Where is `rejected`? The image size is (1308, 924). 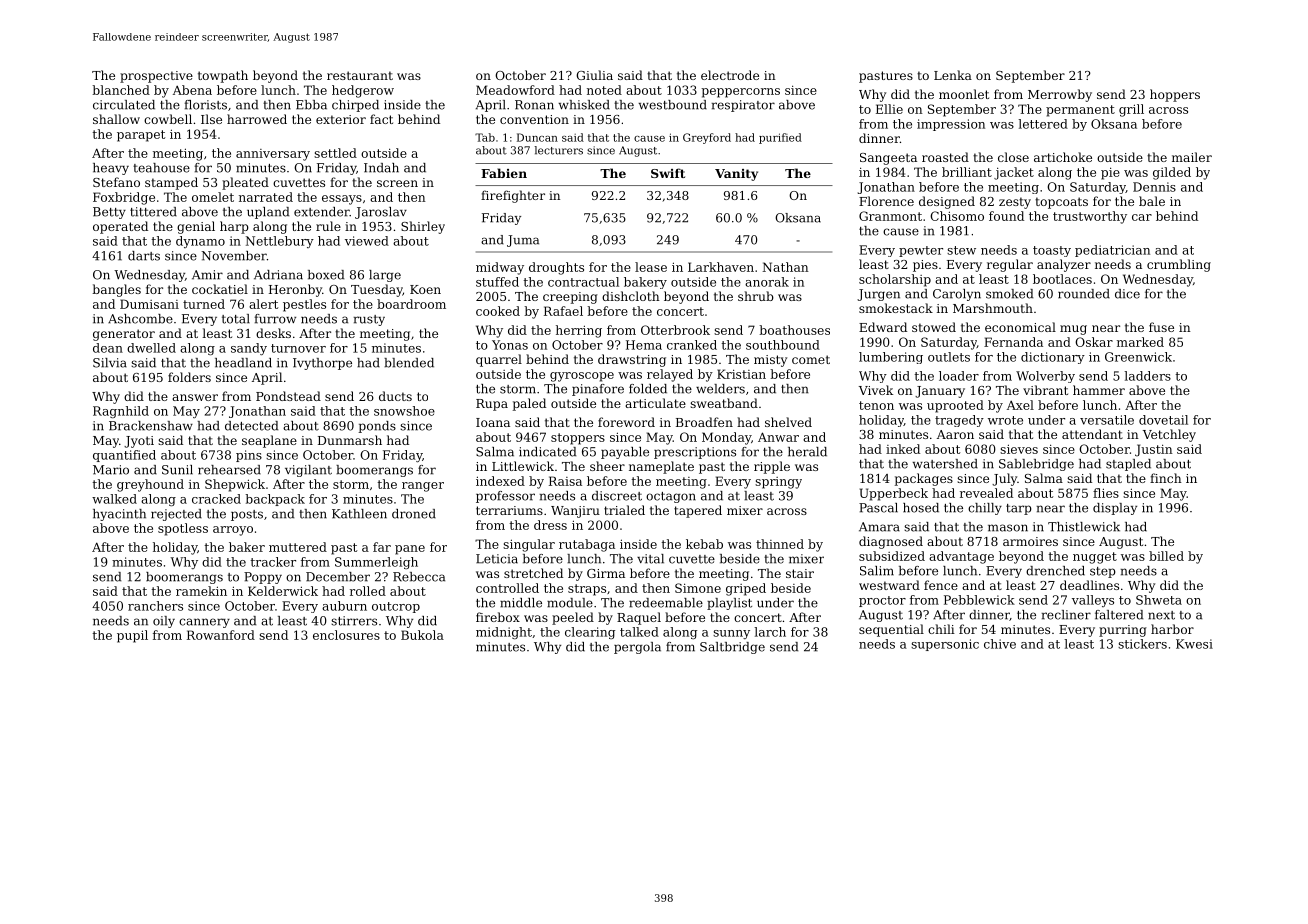 rejected is located at coordinates (176, 515).
